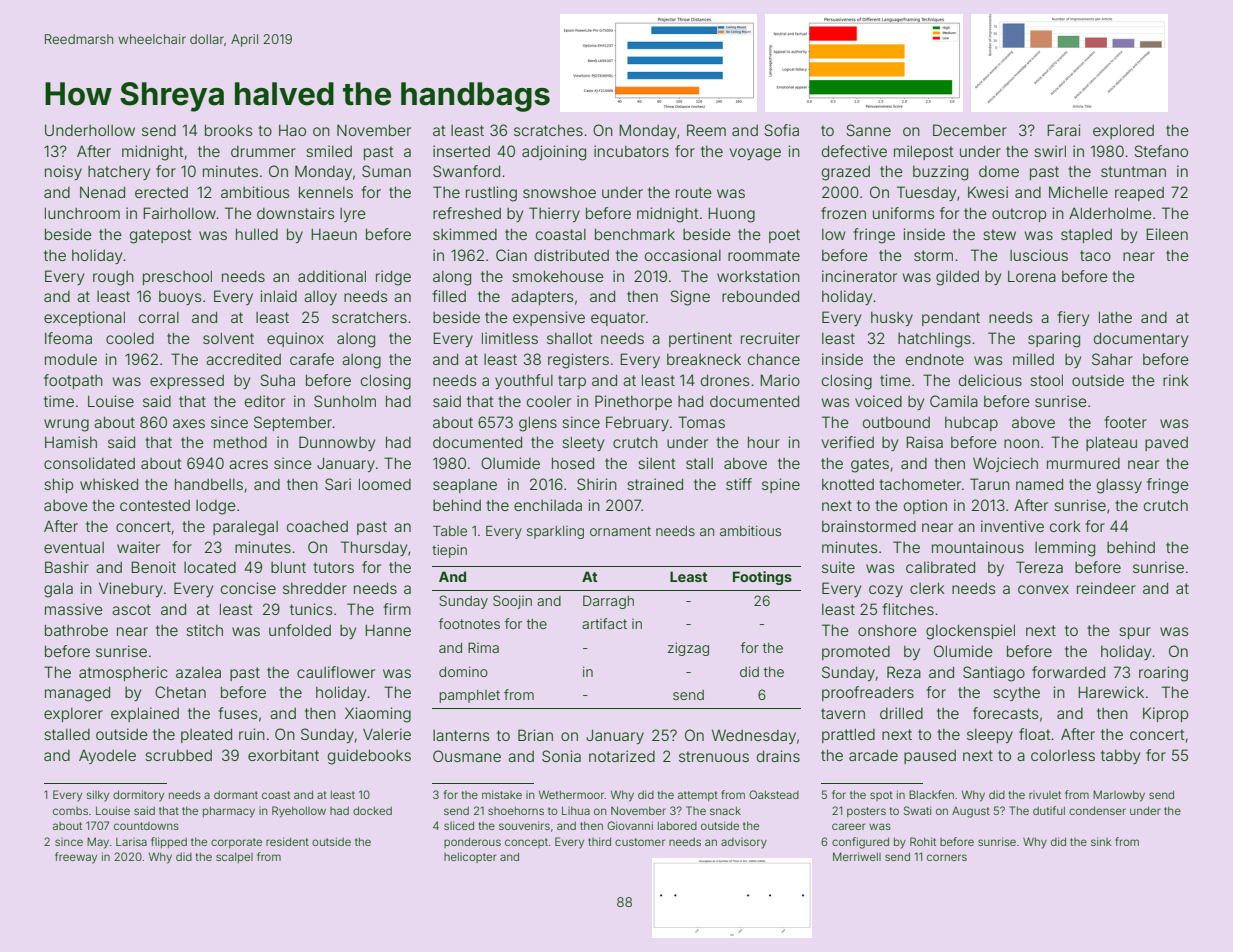  What do you see at coordinates (229, 812) in the screenshot?
I see `pharmacy` at bounding box center [229, 812].
